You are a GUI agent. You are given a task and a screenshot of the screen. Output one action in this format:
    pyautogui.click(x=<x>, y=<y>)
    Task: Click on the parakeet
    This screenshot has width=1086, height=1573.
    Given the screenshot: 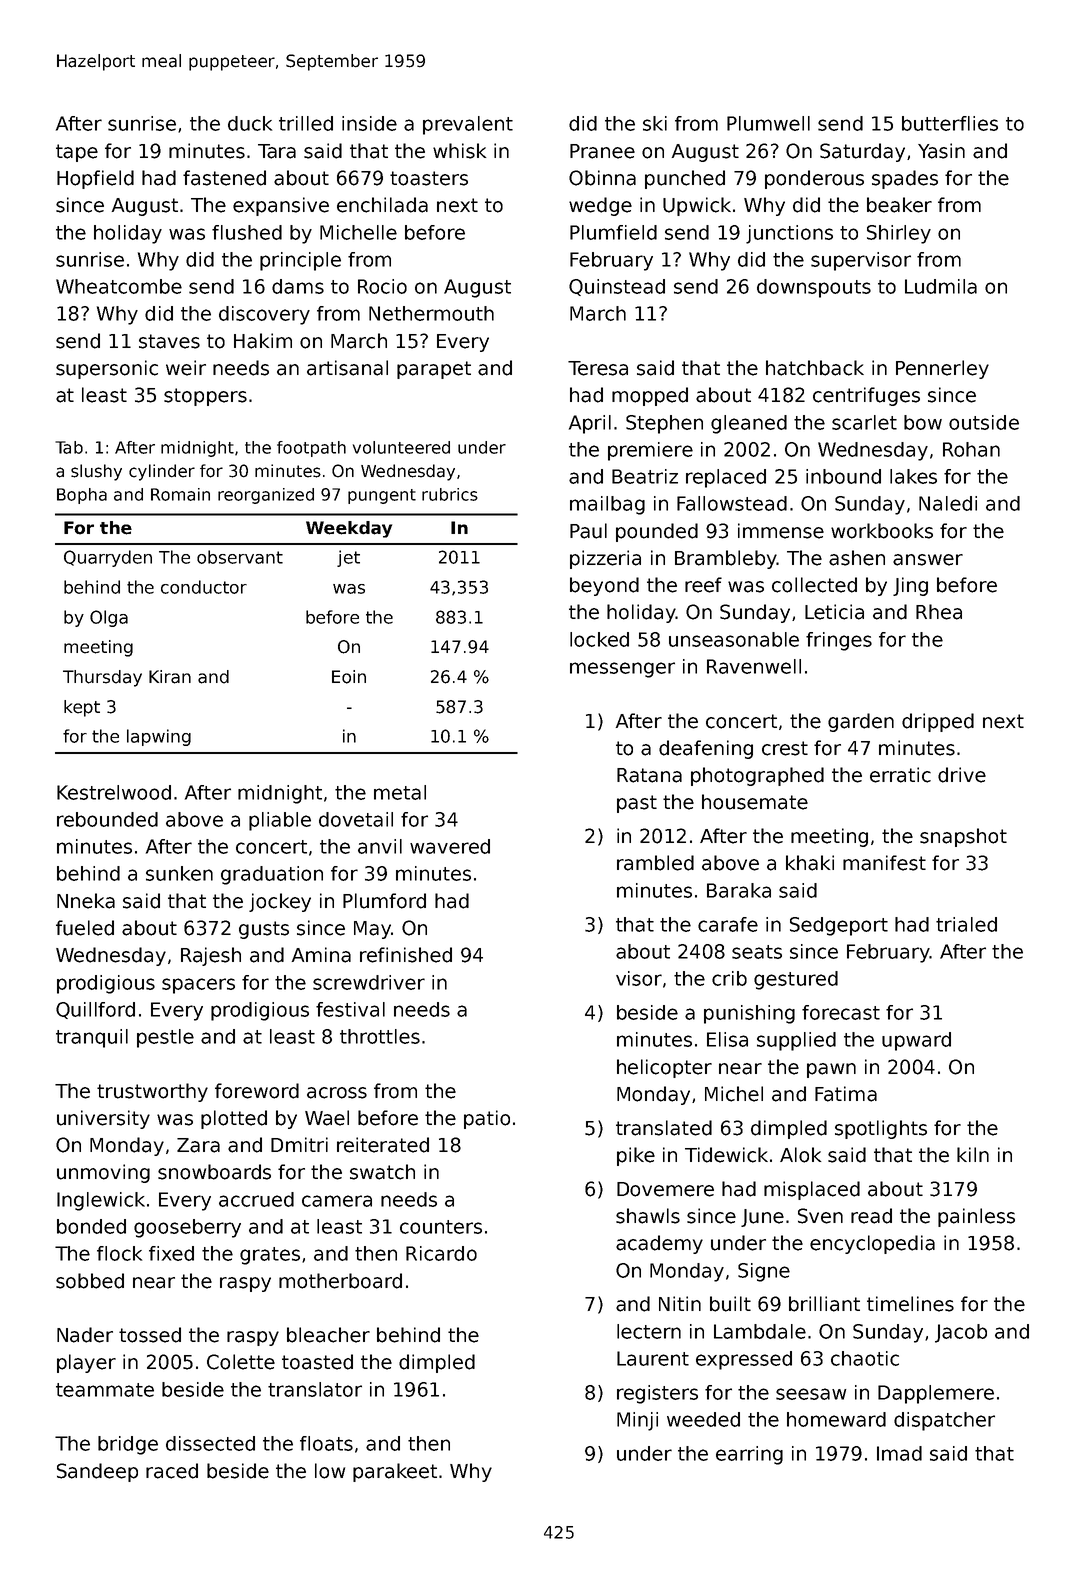 What is the action you would take?
    pyautogui.click(x=395, y=1472)
